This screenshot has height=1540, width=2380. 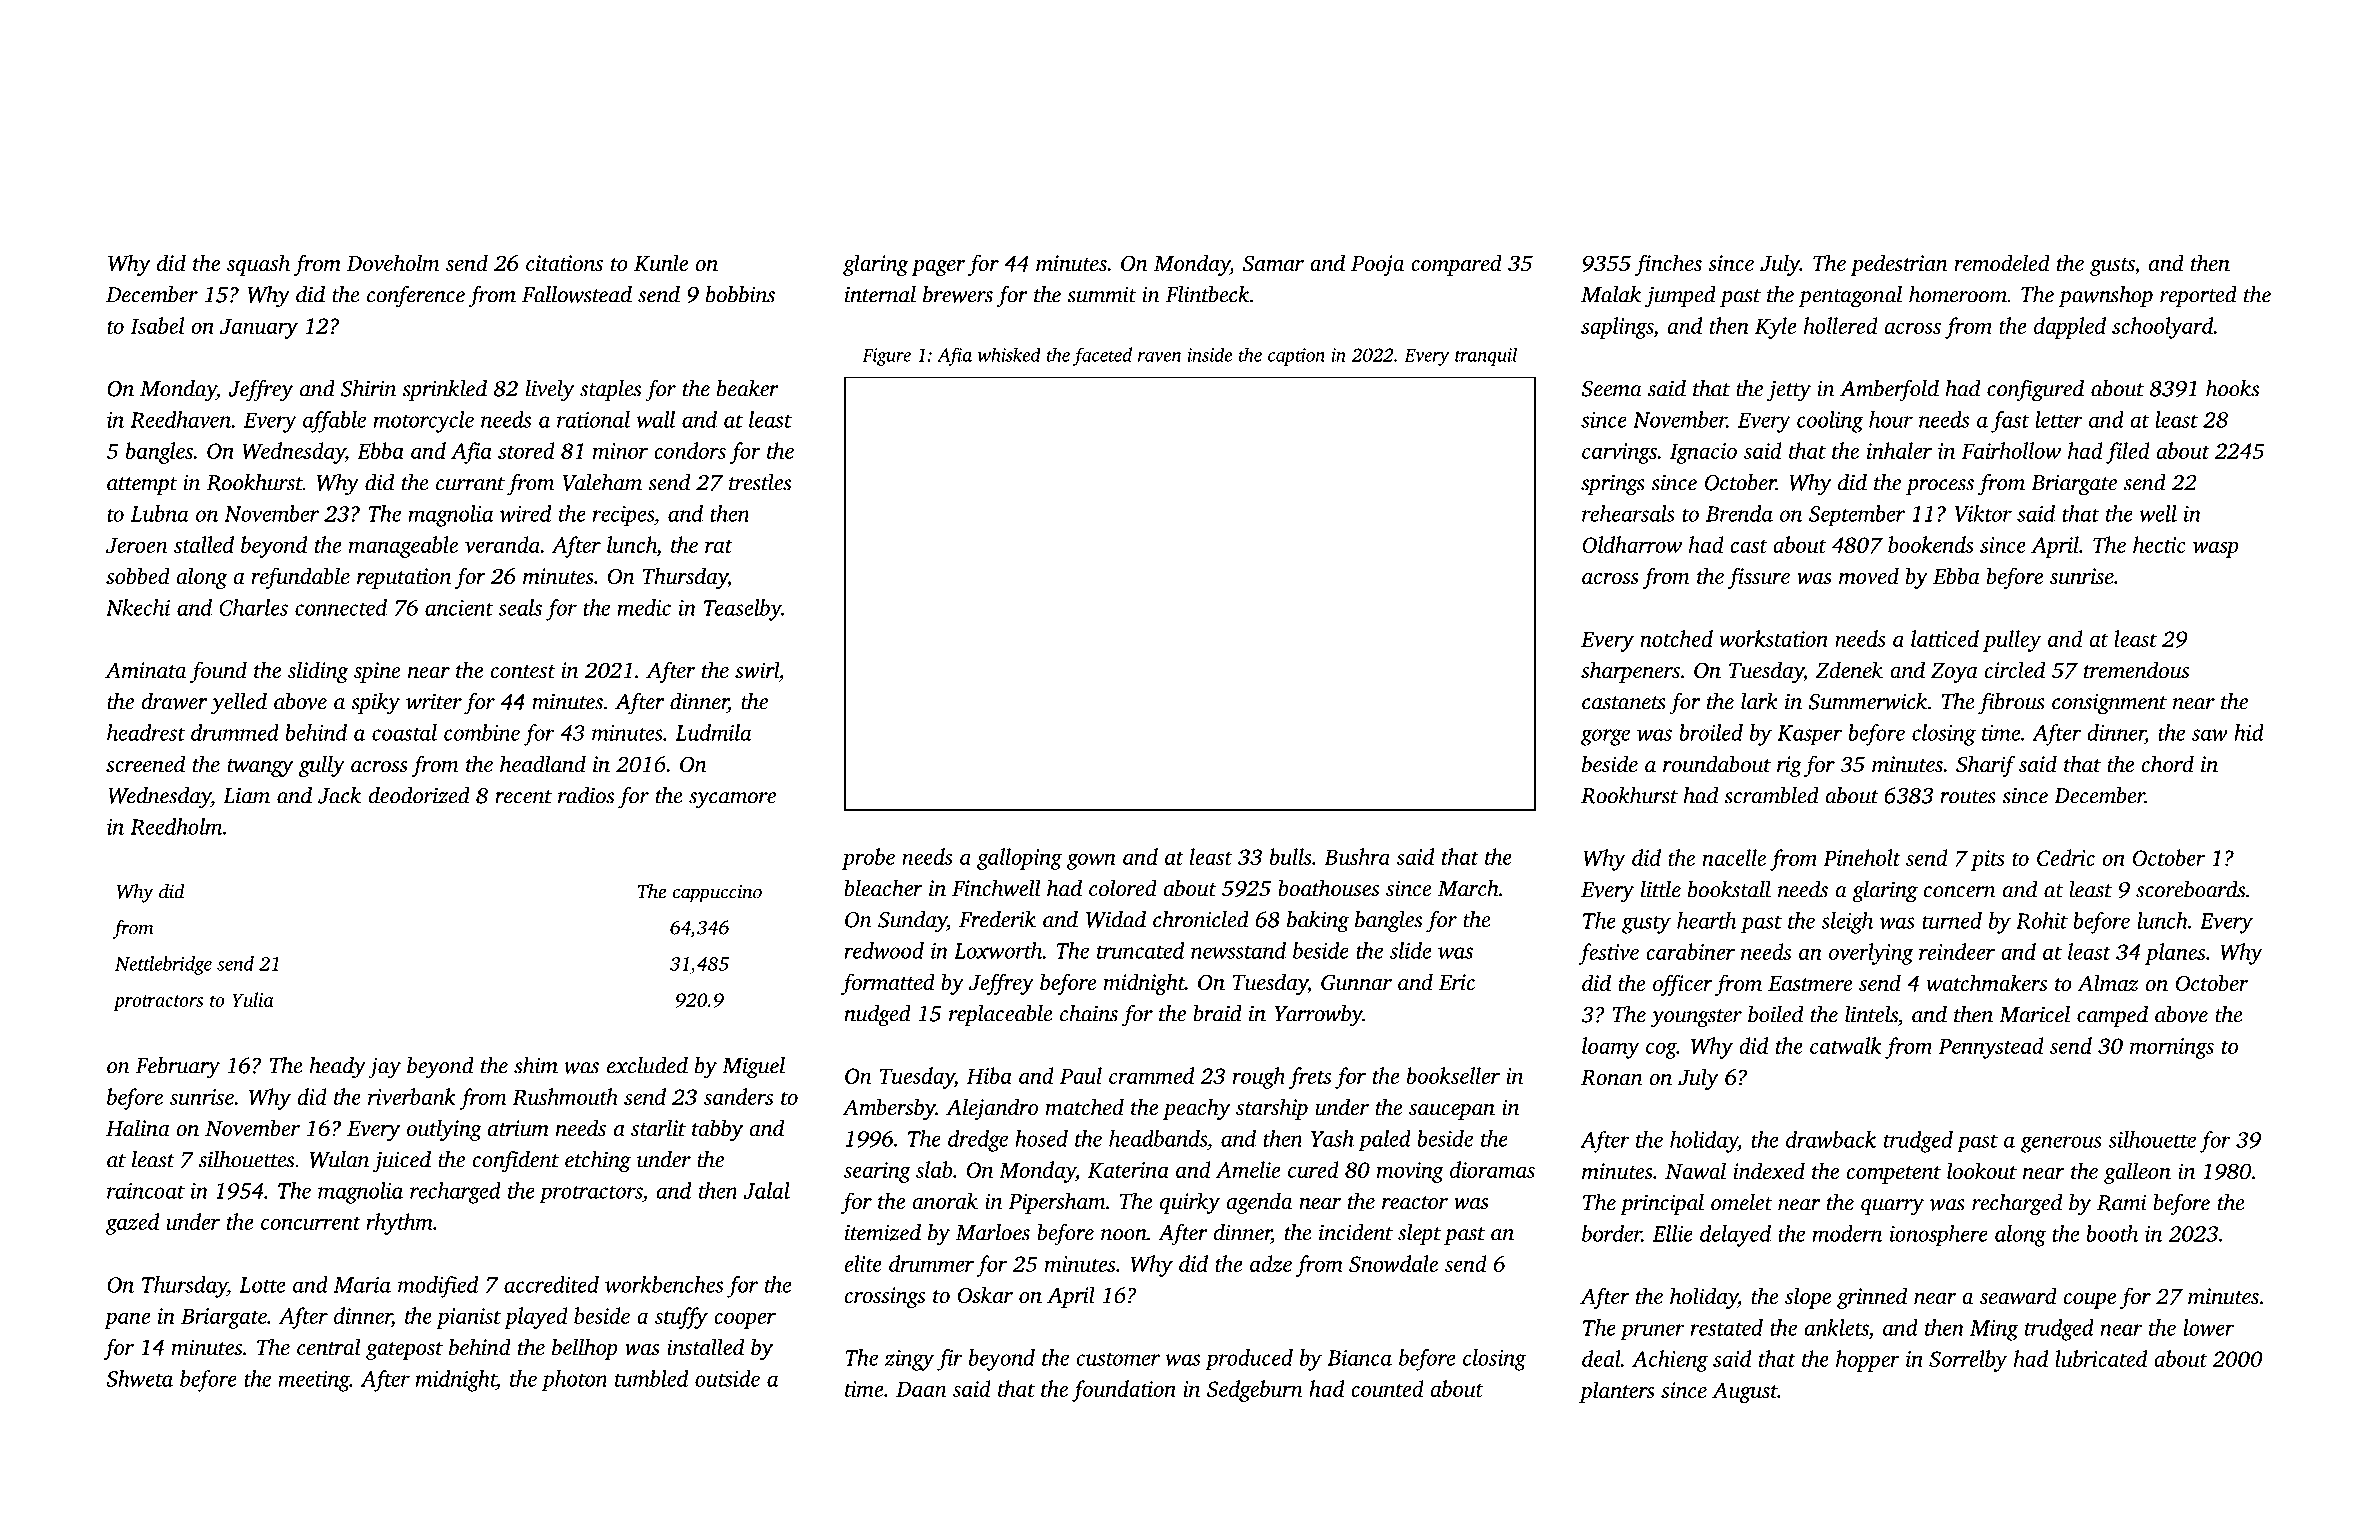 I want to click on notched, so click(x=1676, y=638).
